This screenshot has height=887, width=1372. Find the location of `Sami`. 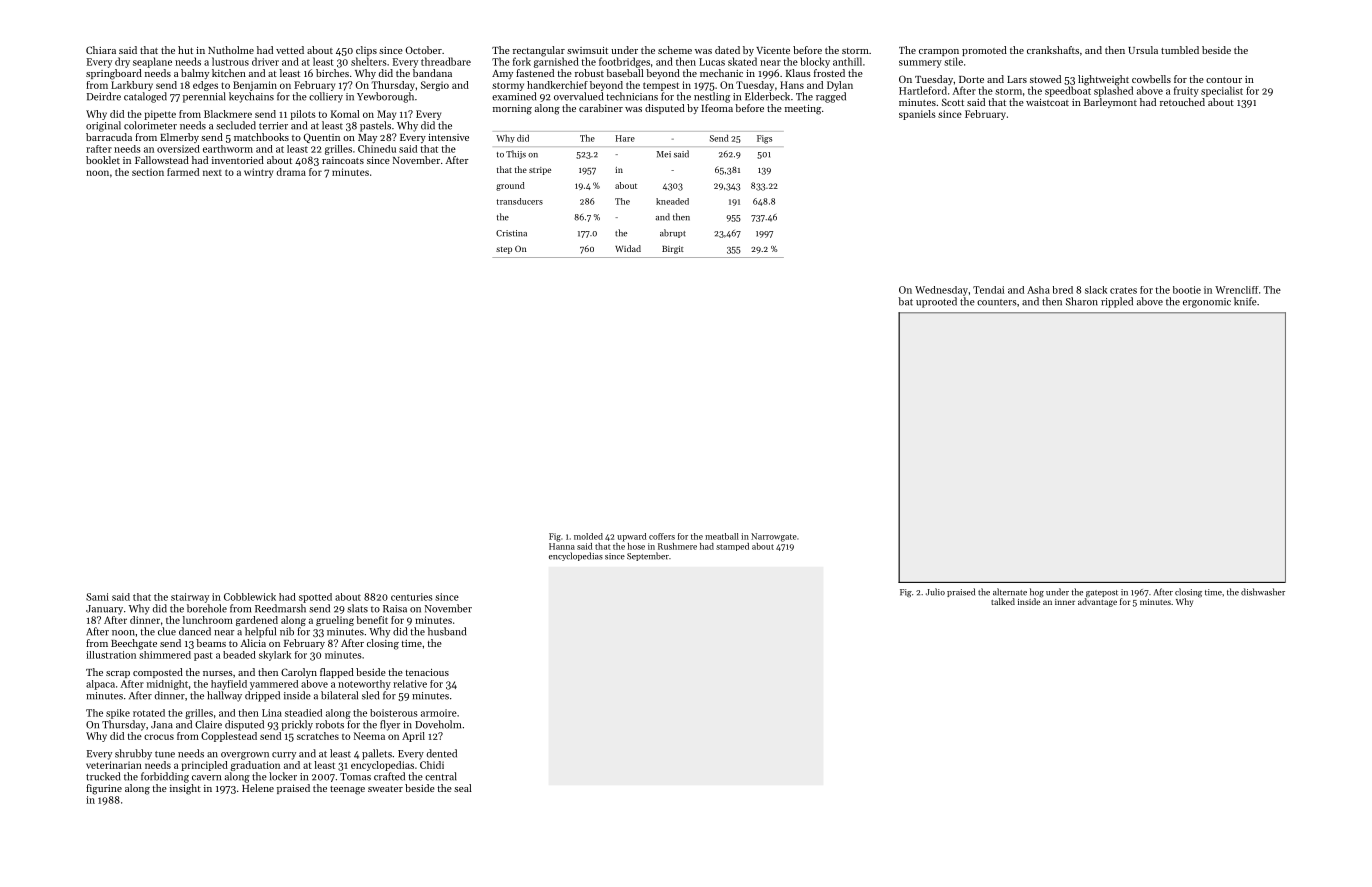

Sami is located at coordinates (97, 597).
